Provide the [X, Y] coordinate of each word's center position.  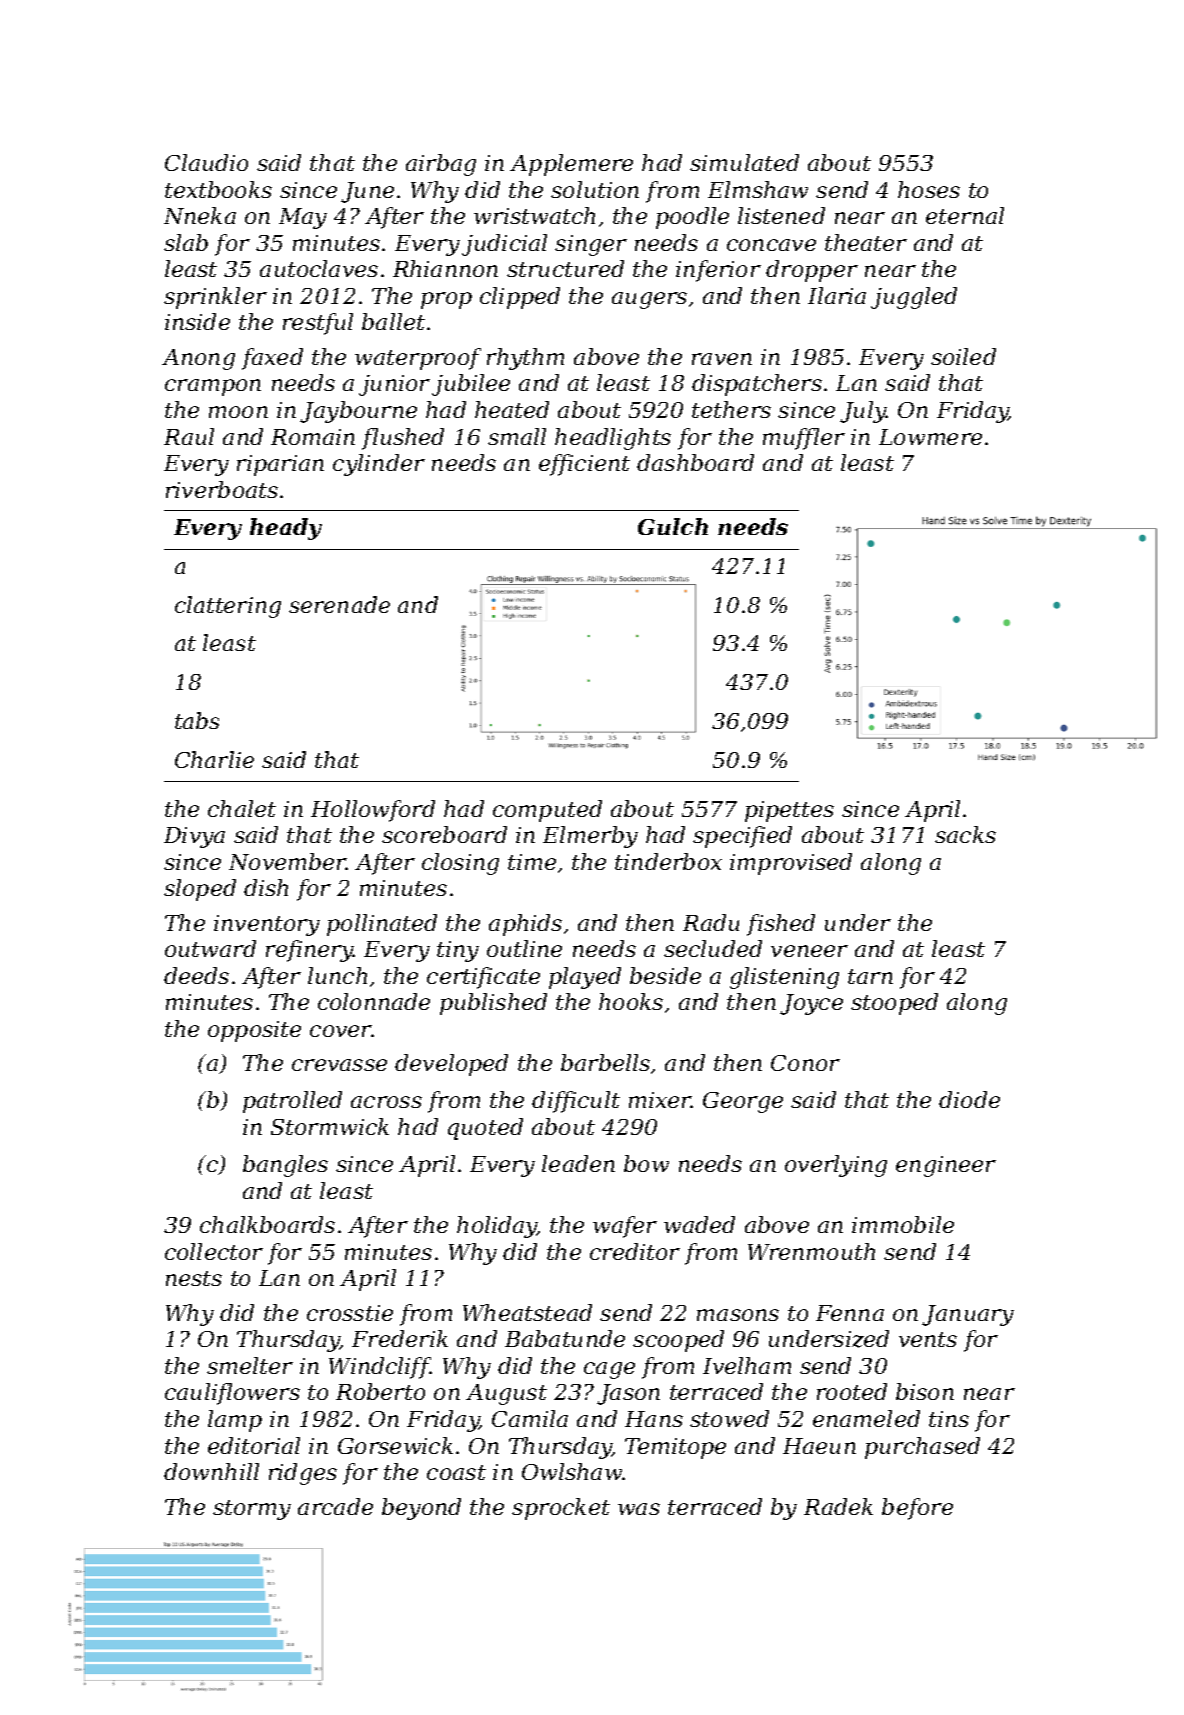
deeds [196, 975]
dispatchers [757, 385]
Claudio [206, 162]
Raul [189, 436]
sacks [965, 834]
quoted [485, 1129]
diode [969, 1099]
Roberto [380, 1391]
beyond [421, 1509]
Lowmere [930, 437]
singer [591, 245]
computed [547, 811]
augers [649, 300]
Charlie [214, 759]
